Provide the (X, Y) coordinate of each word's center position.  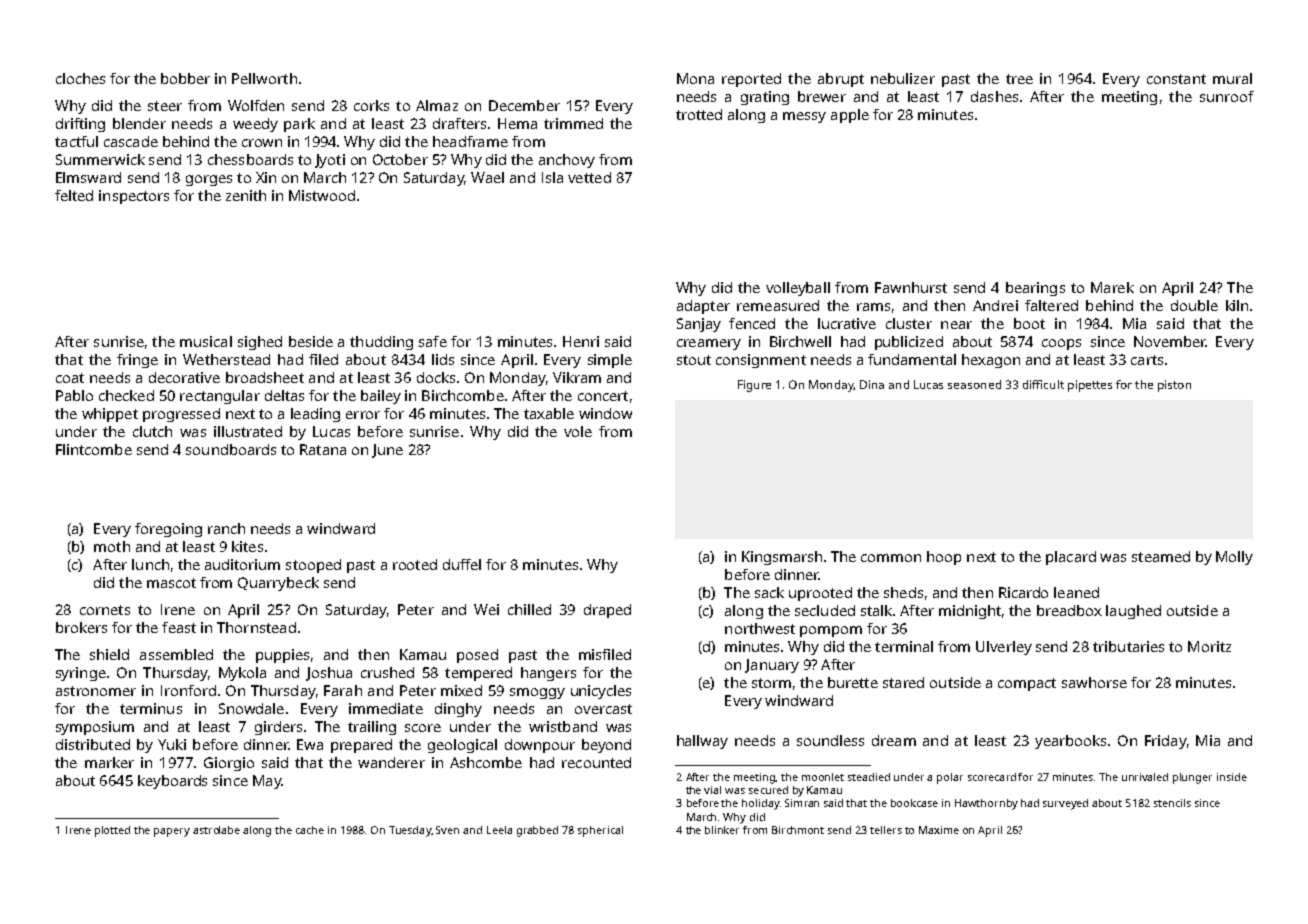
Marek (1112, 287)
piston (1174, 386)
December (524, 105)
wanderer (391, 762)
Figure (754, 386)
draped (607, 611)
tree (1019, 79)
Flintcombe (94, 449)
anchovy (567, 161)
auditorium (242, 564)
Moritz (1209, 646)
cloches (80, 78)
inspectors (134, 197)
